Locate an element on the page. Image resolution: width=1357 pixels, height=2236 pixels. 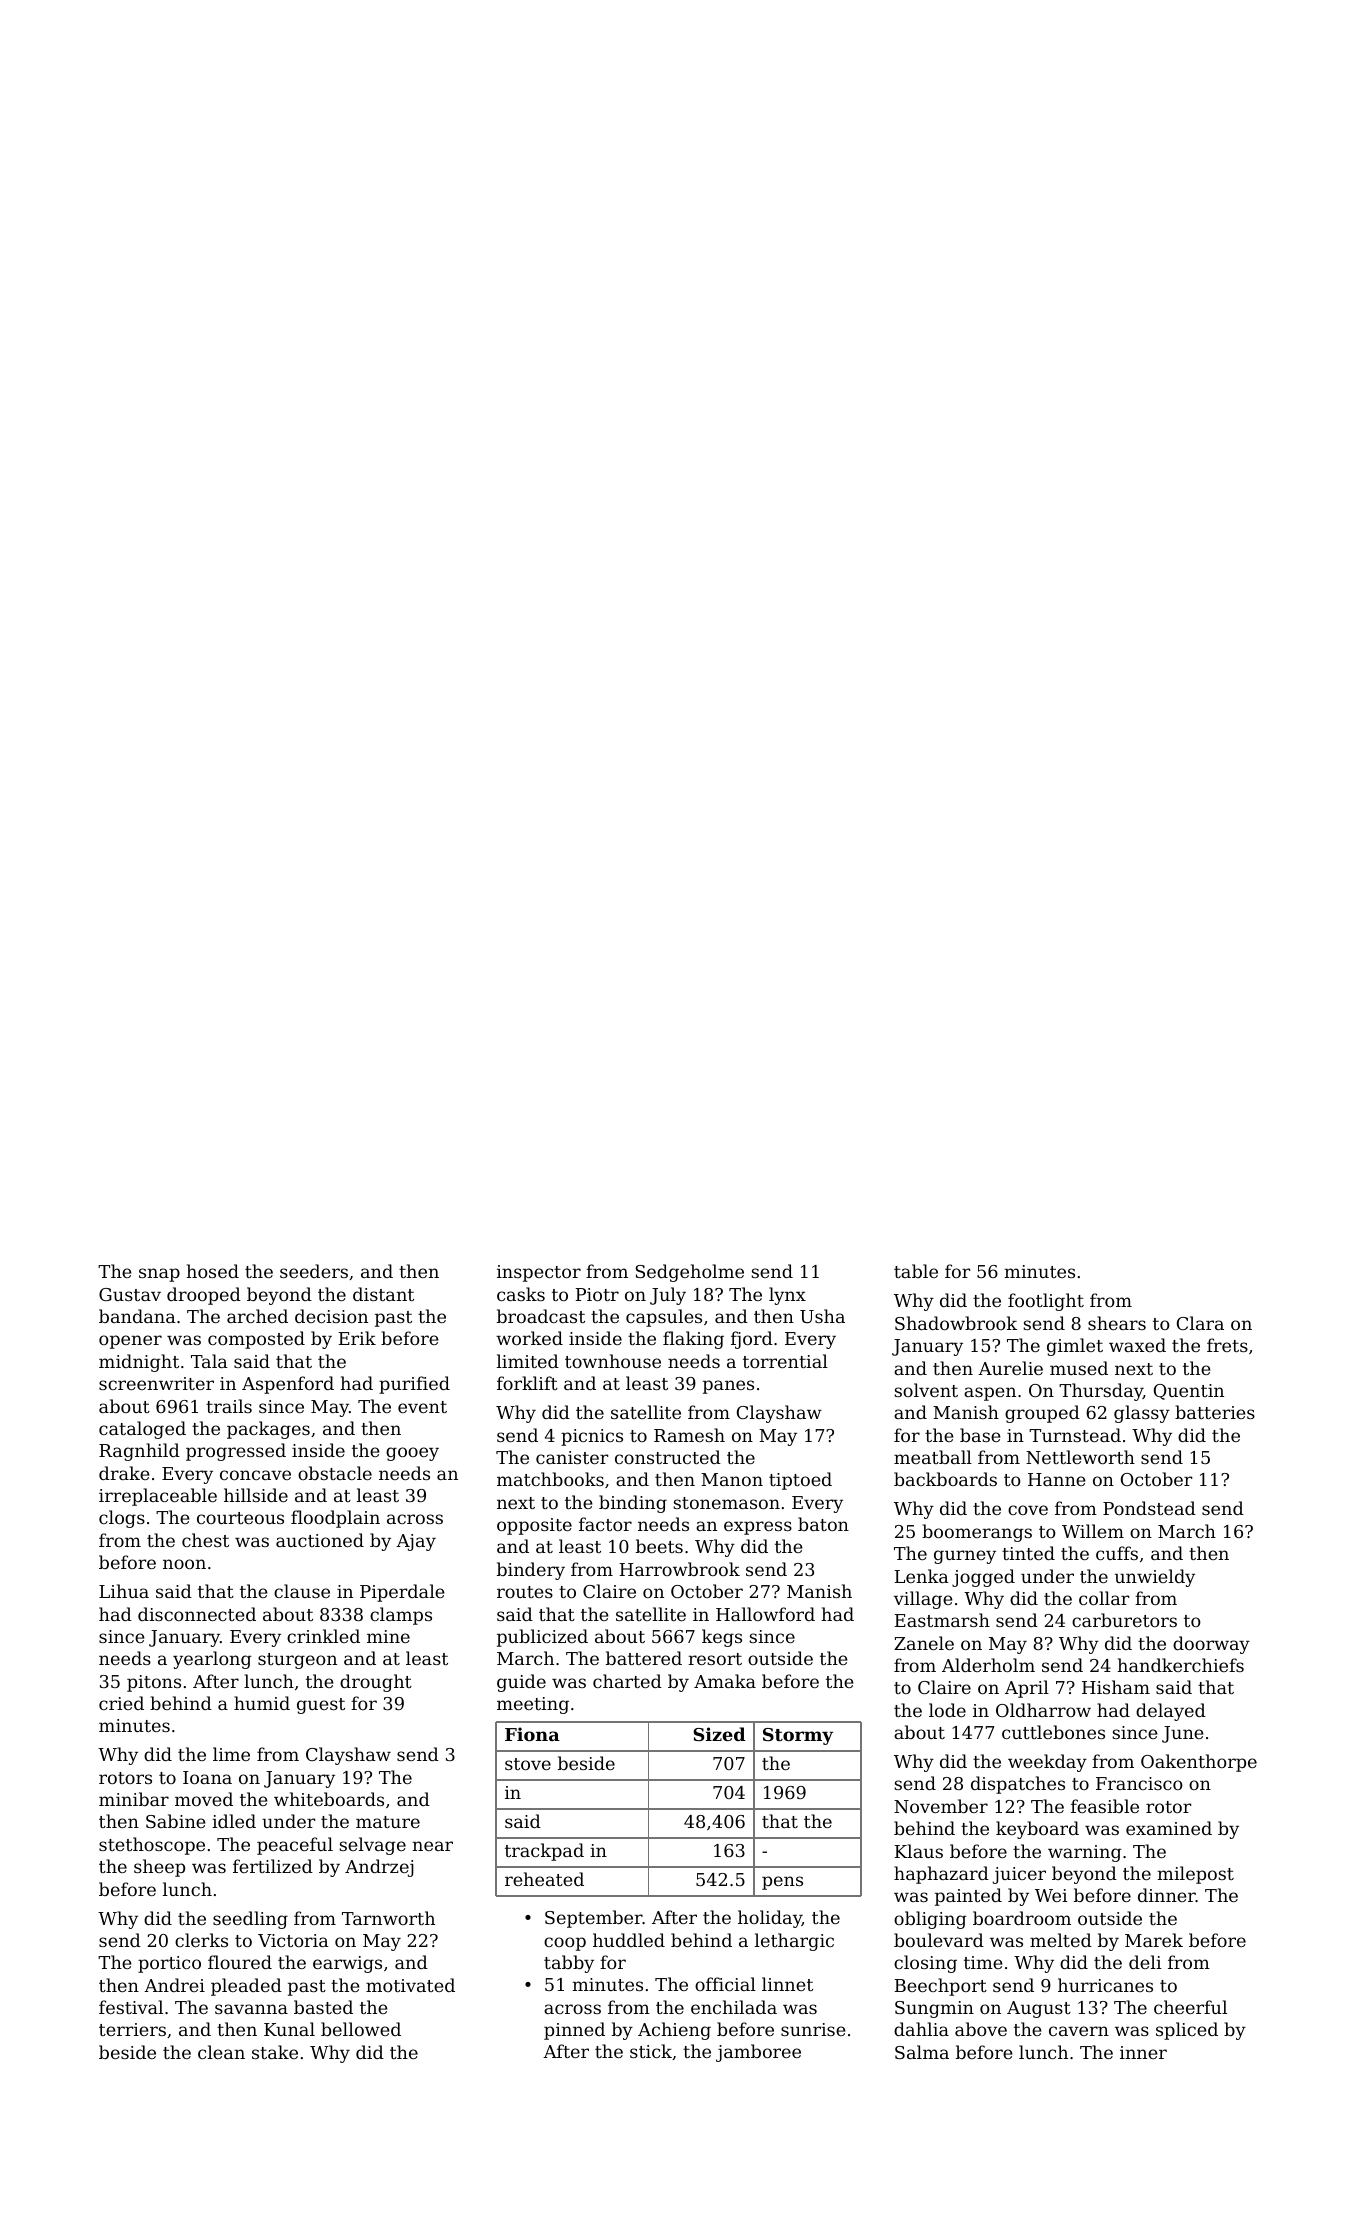
pitons is located at coordinates (154, 1683).
